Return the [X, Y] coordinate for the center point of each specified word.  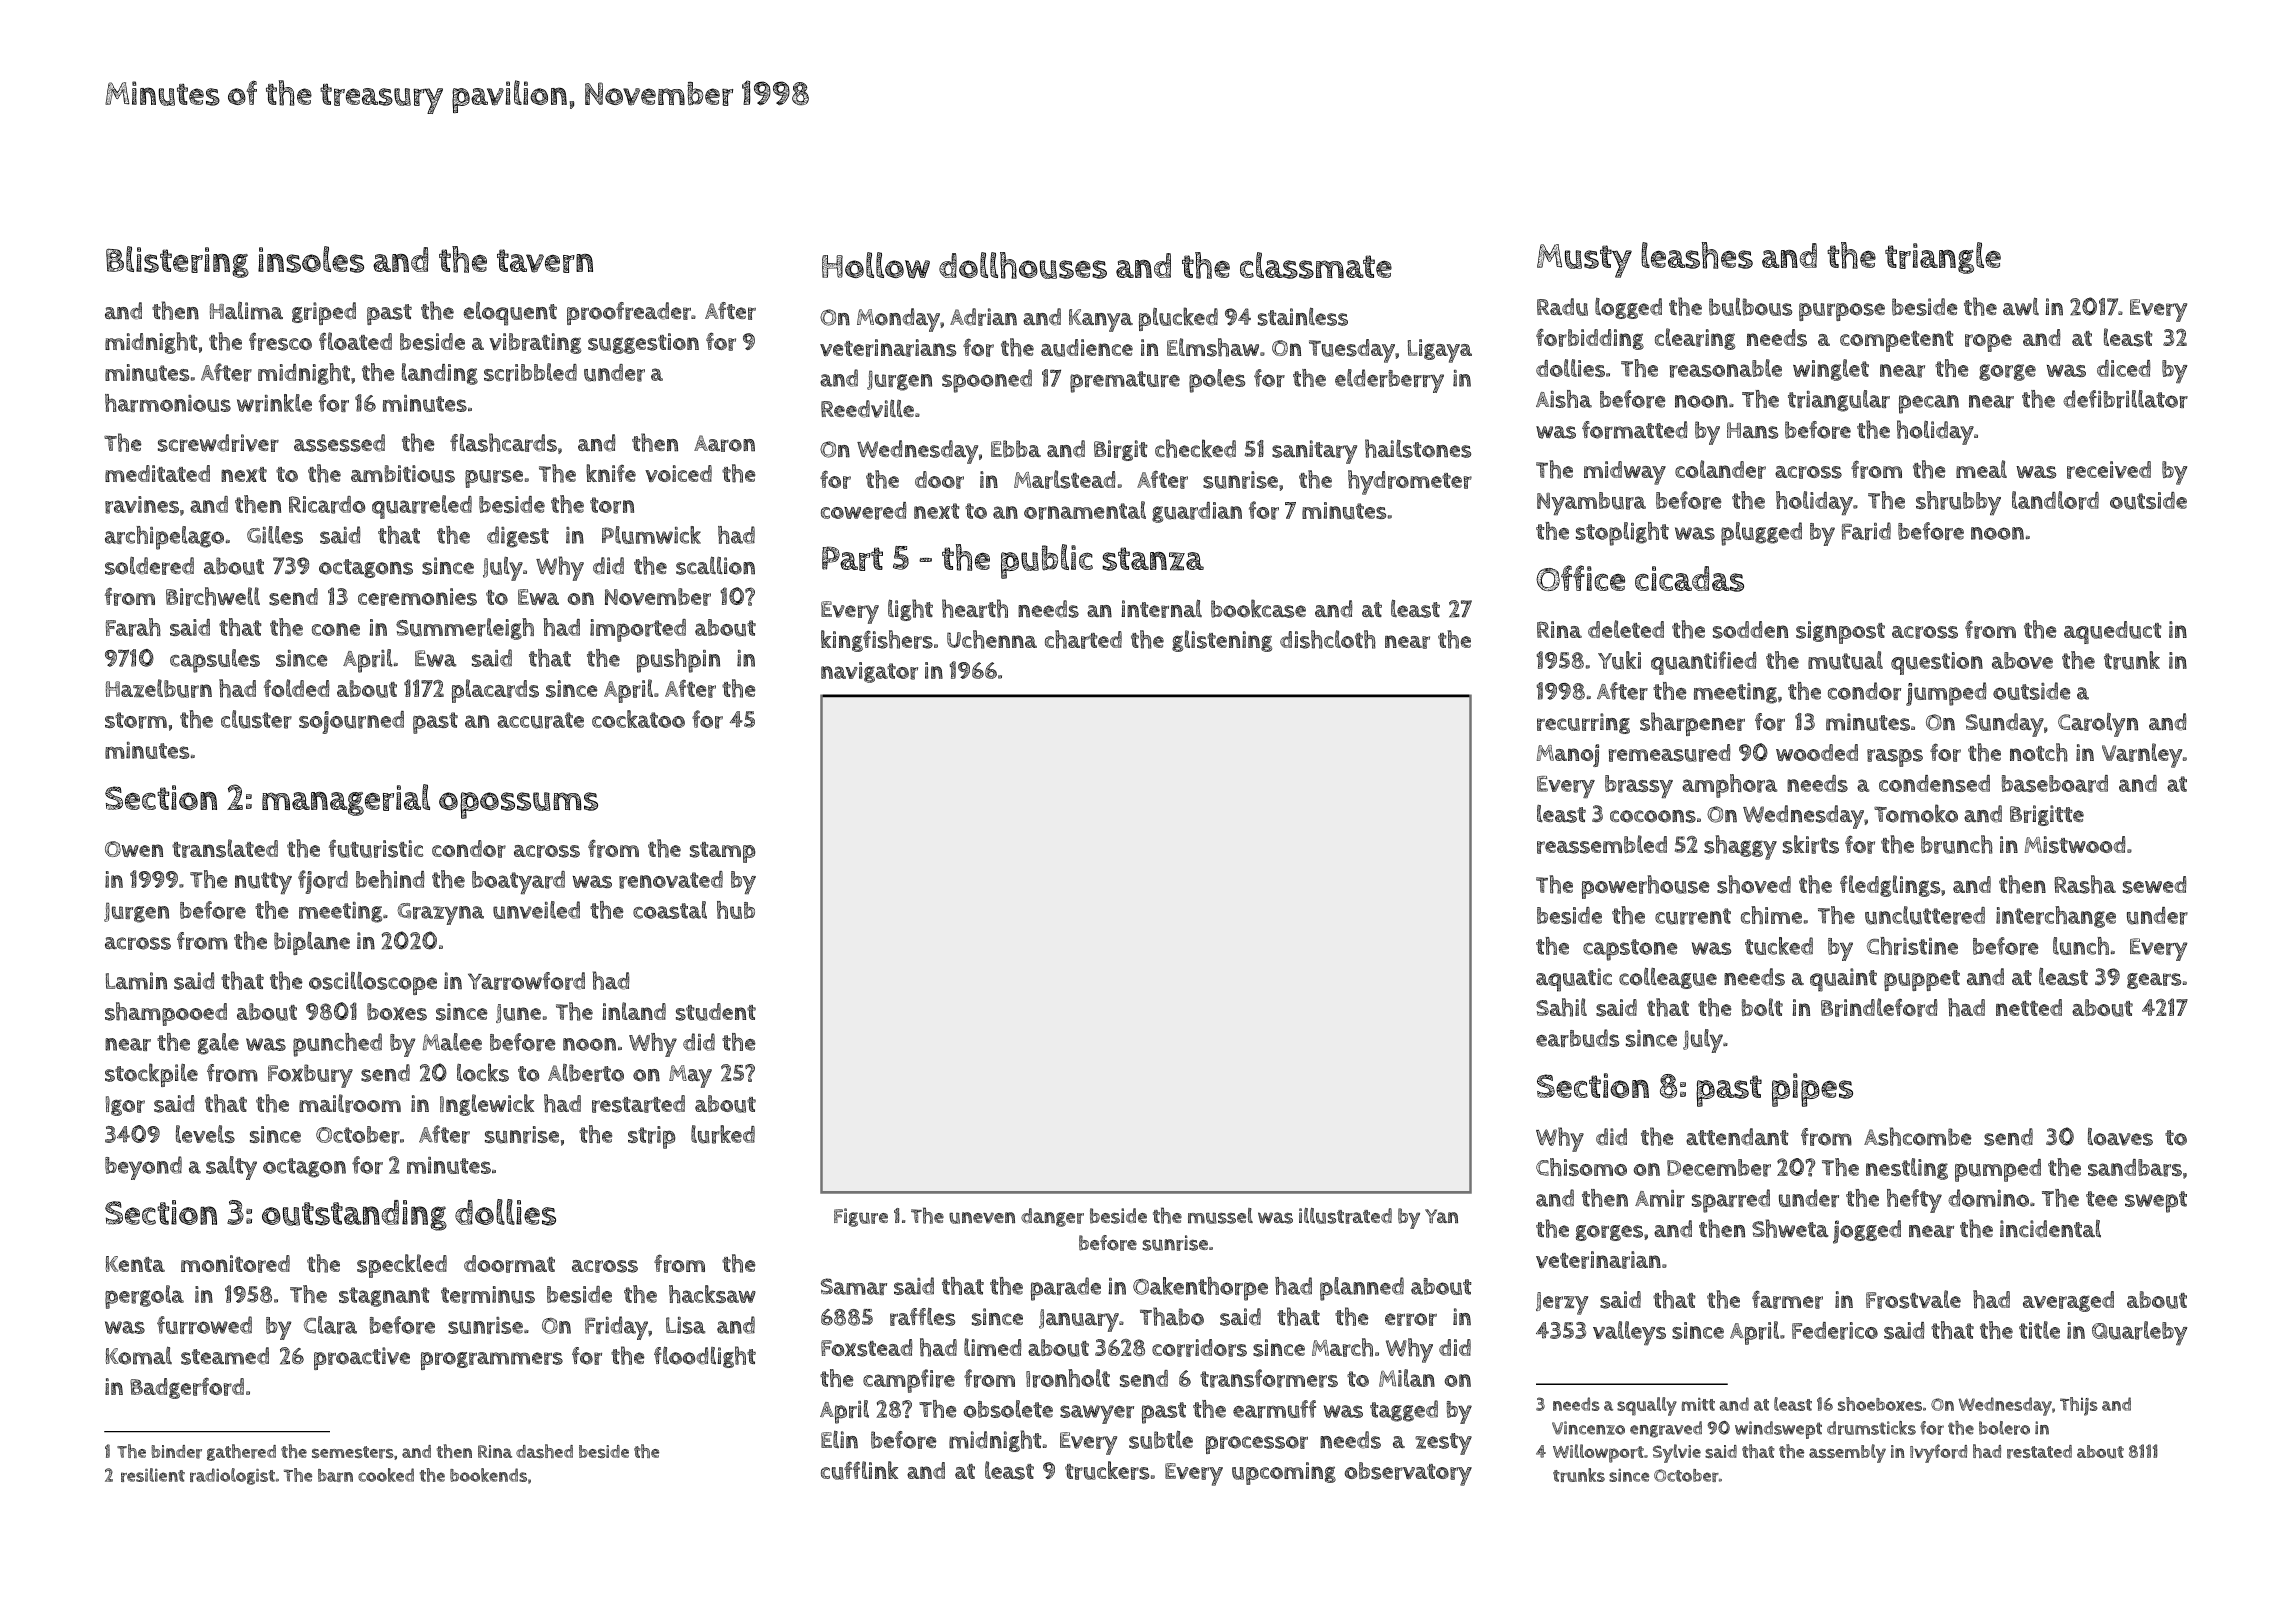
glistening [1222, 641]
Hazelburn [159, 688]
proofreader [629, 313]
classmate [1316, 265]
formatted [1634, 430]
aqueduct [2112, 632]
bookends [488, 1475]
